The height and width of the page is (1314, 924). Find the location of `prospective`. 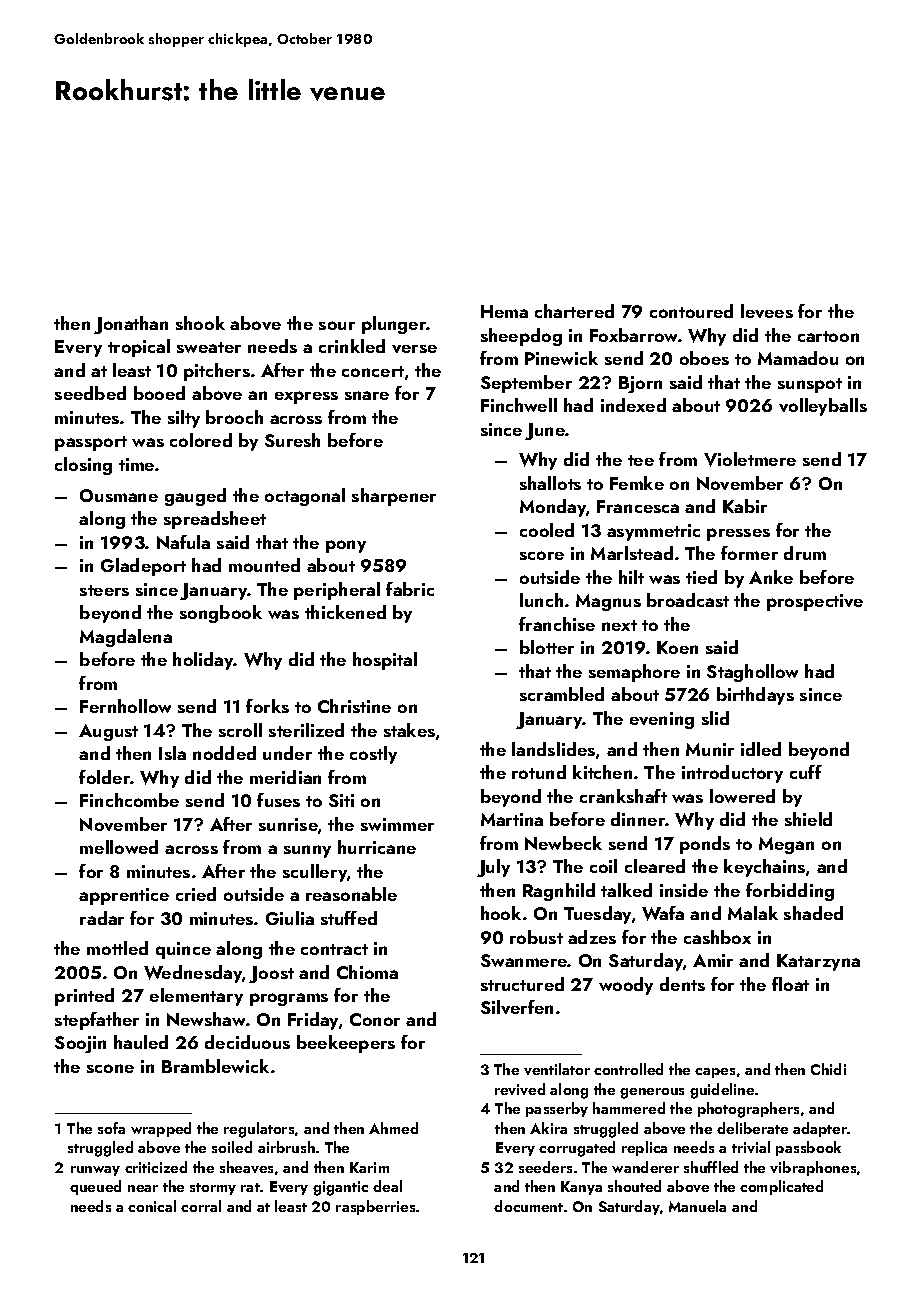

prospective is located at coordinates (815, 602).
